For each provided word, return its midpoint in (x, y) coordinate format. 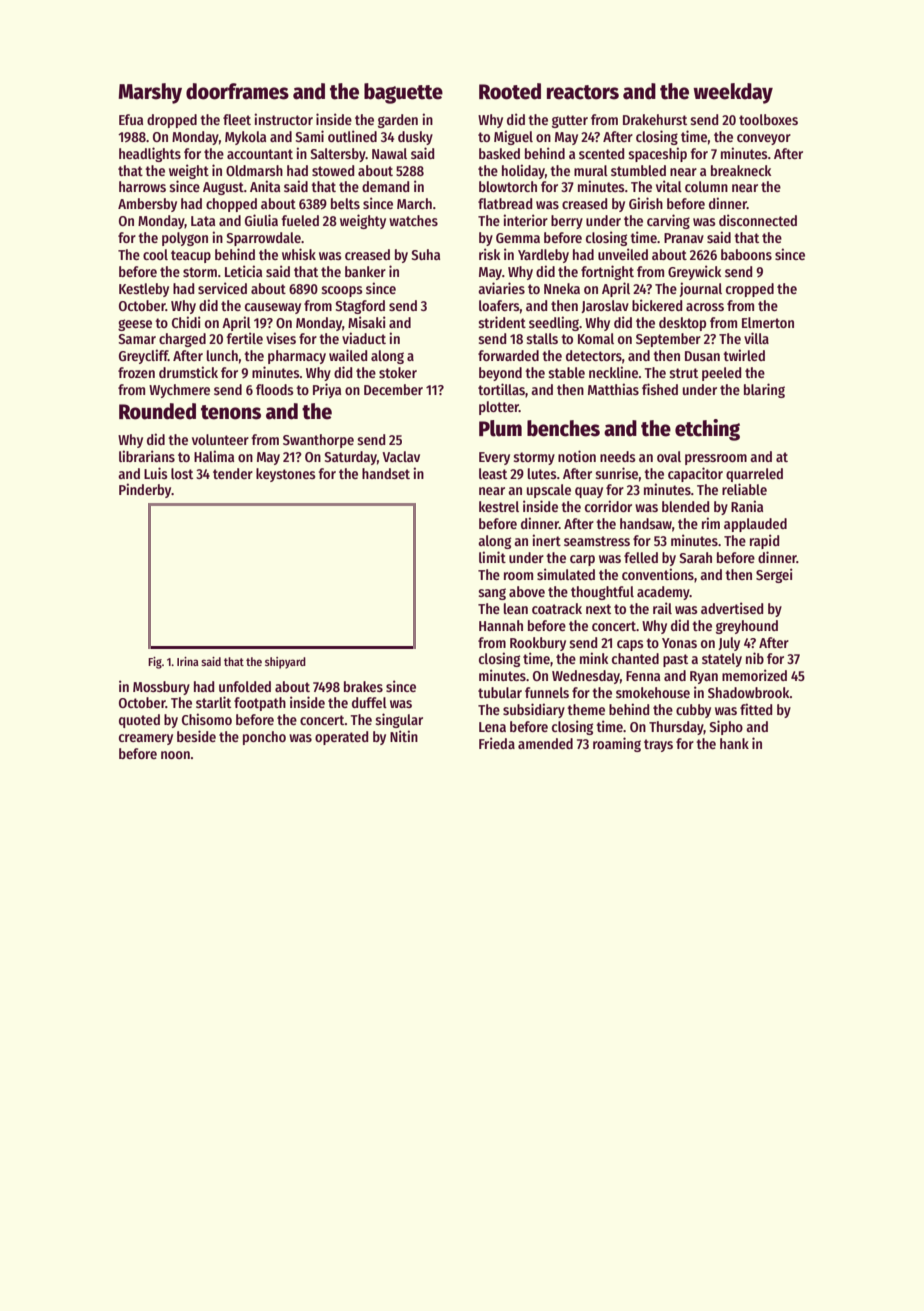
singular (399, 720)
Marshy (150, 93)
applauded (755, 525)
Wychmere (179, 391)
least (493, 473)
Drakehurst (655, 119)
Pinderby (145, 490)
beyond (500, 374)
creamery (146, 739)
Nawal (389, 153)
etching (707, 430)
